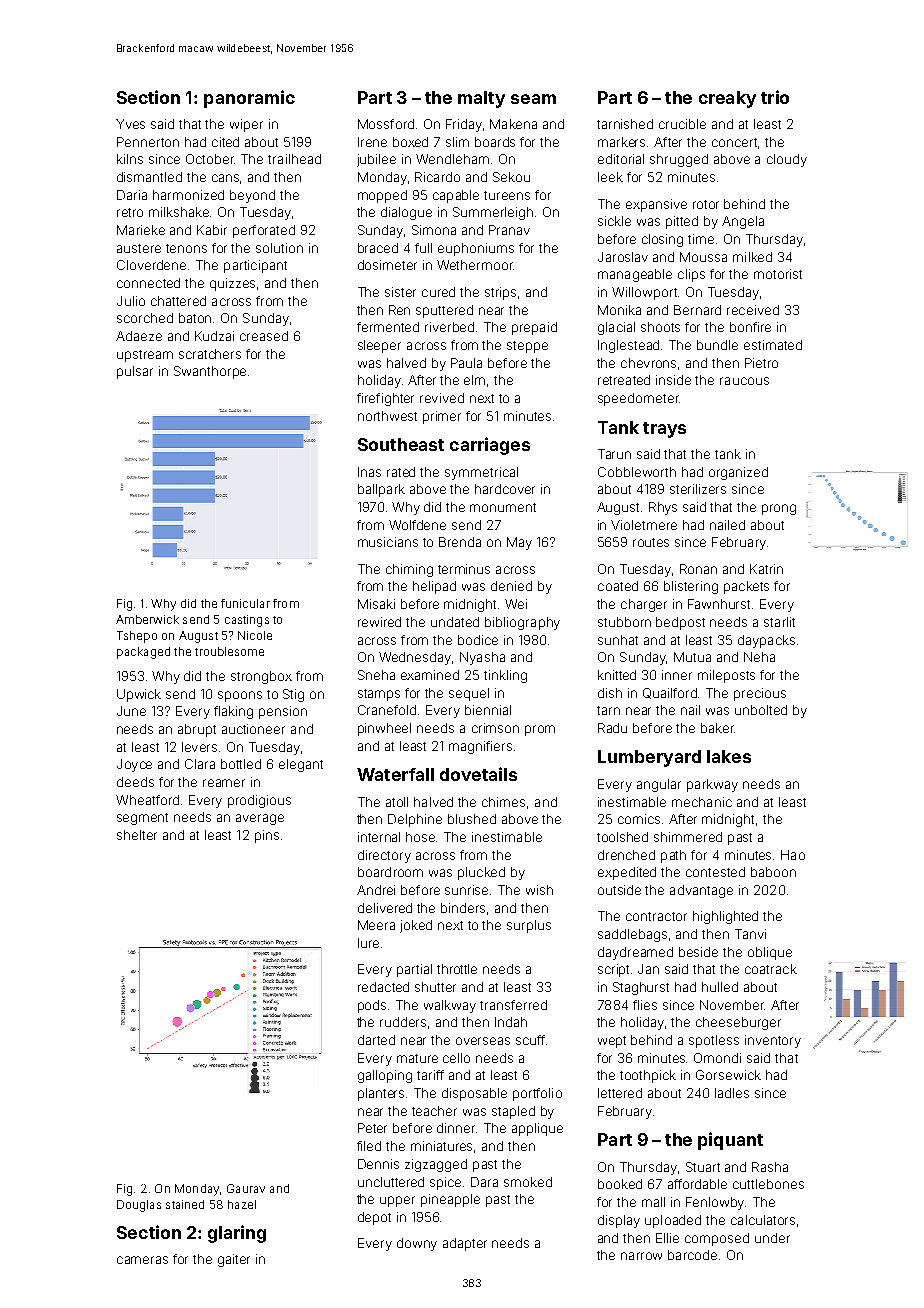 The height and width of the document is (1308, 924). I want to click on received, so click(753, 310).
